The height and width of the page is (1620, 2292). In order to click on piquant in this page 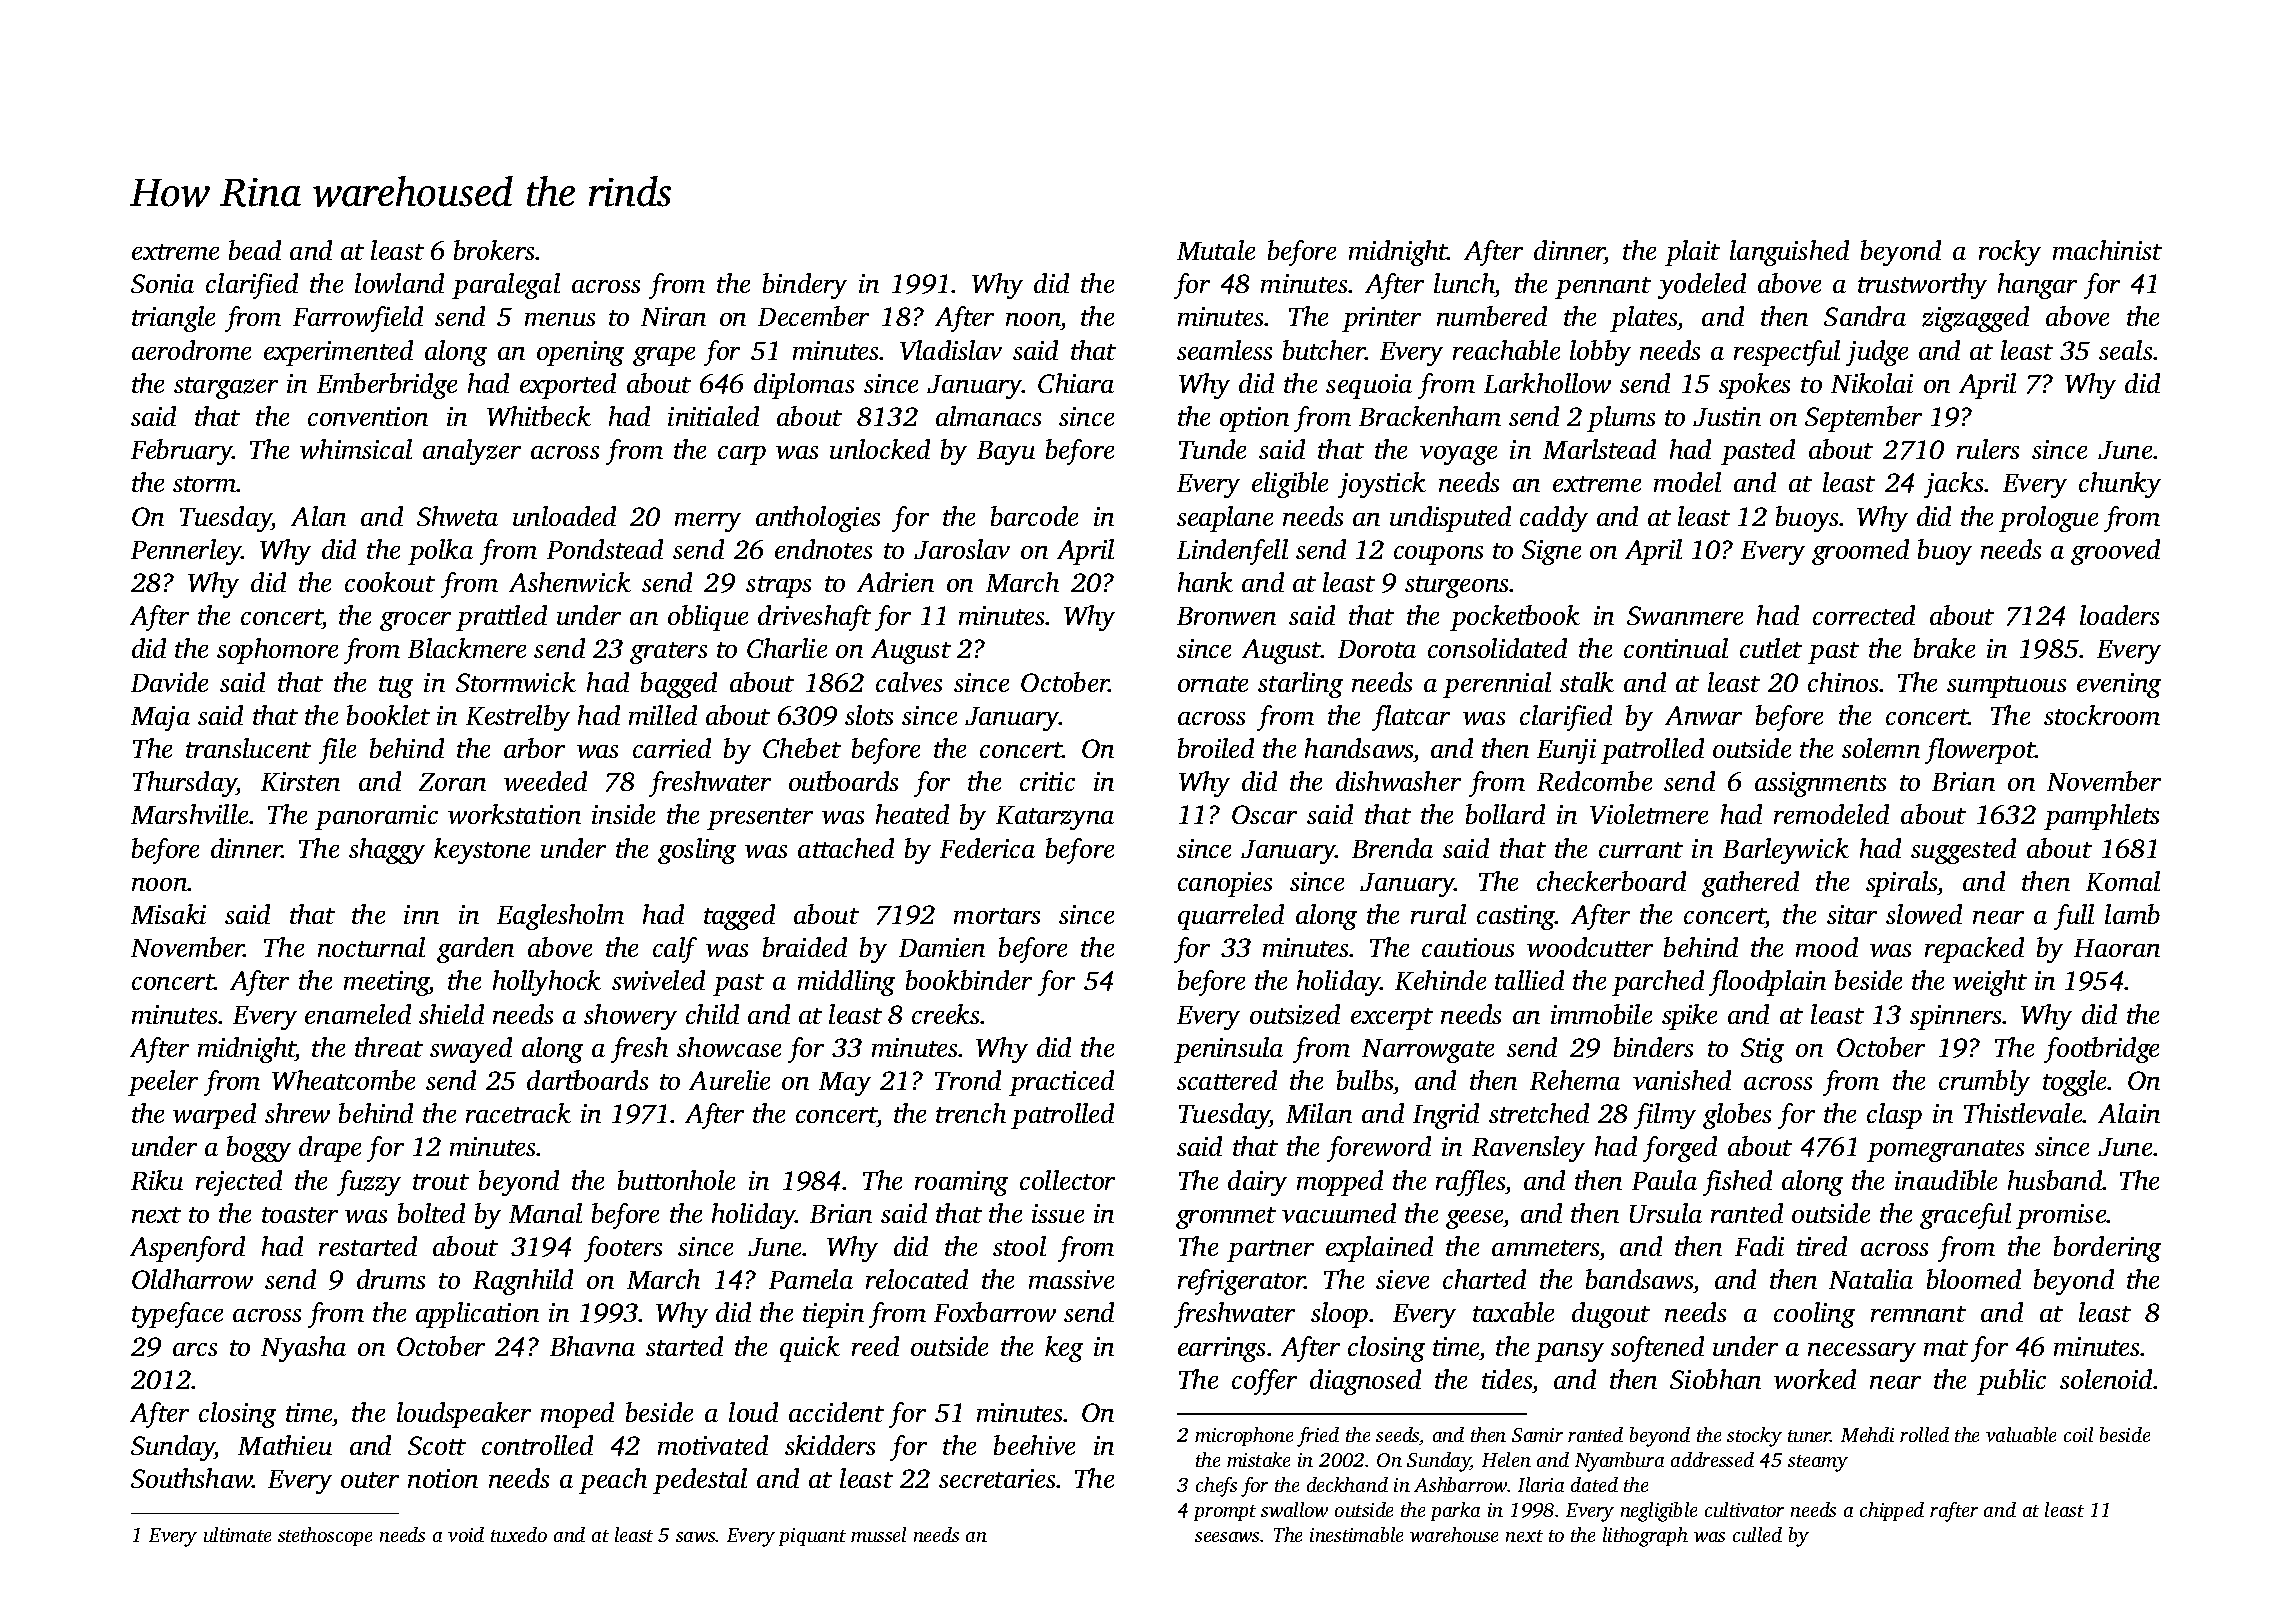, I will do `click(812, 1537)`.
